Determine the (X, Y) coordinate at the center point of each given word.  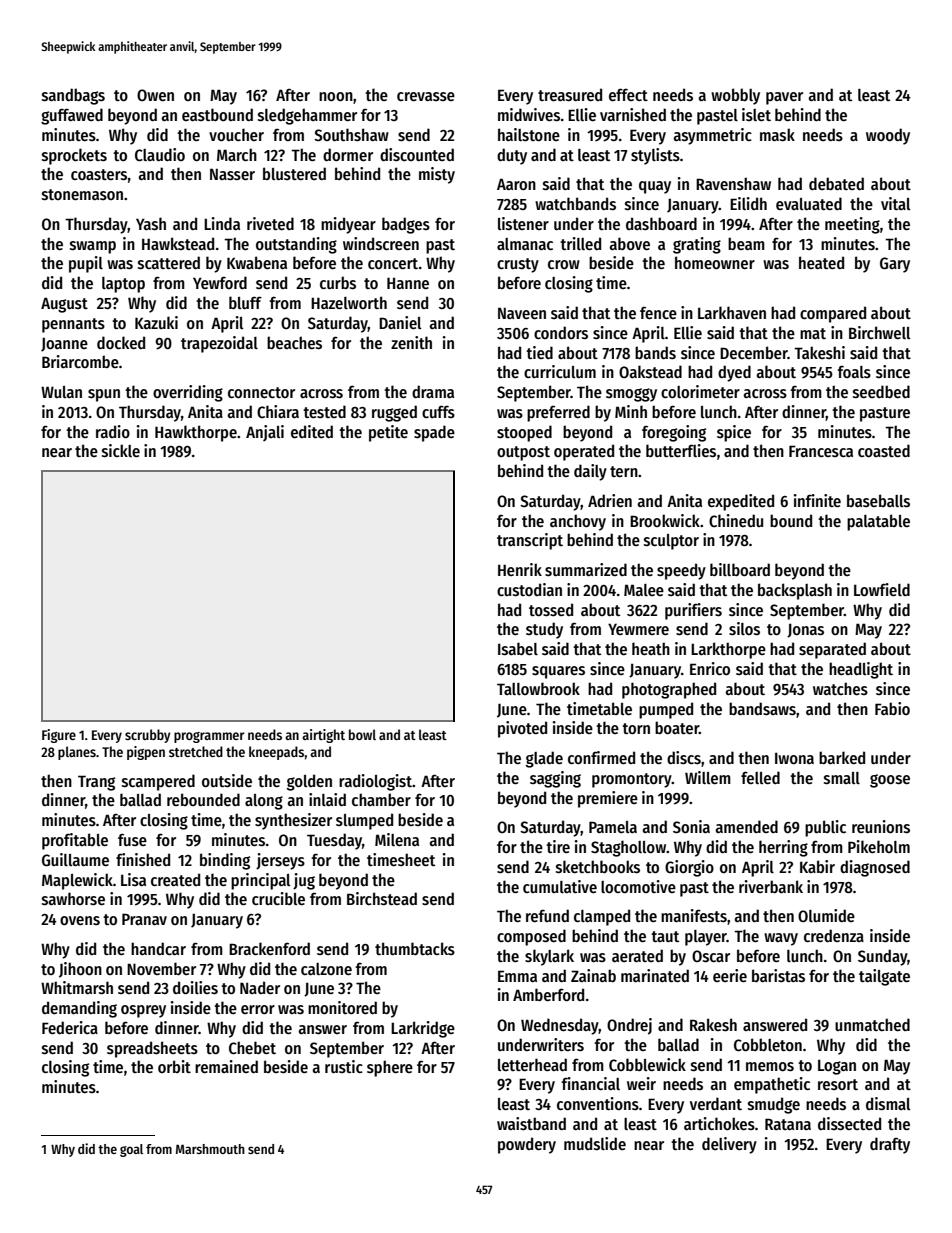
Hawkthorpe (196, 433)
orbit (174, 1066)
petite (388, 433)
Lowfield (882, 589)
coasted (884, 451)
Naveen (522, 313)
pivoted (522, 729)
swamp (93, 247)
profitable (75, 841)
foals (854, 371)
